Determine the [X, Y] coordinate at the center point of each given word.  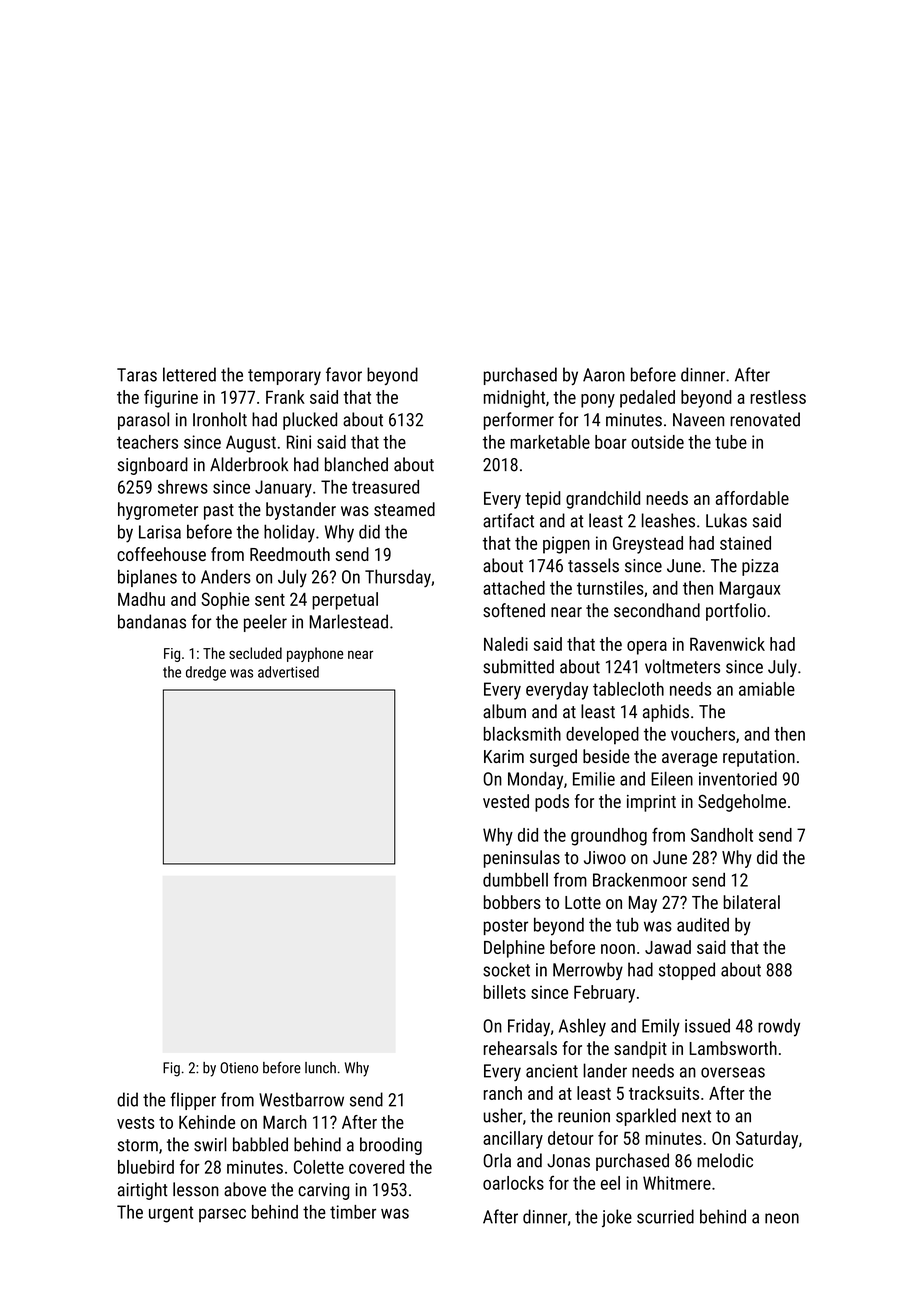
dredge [206, 673]
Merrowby [588, 971]
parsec [222, 1215]
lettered [189, 374]
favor [344, 374]
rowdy [779, 1028]
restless [778, 397]
